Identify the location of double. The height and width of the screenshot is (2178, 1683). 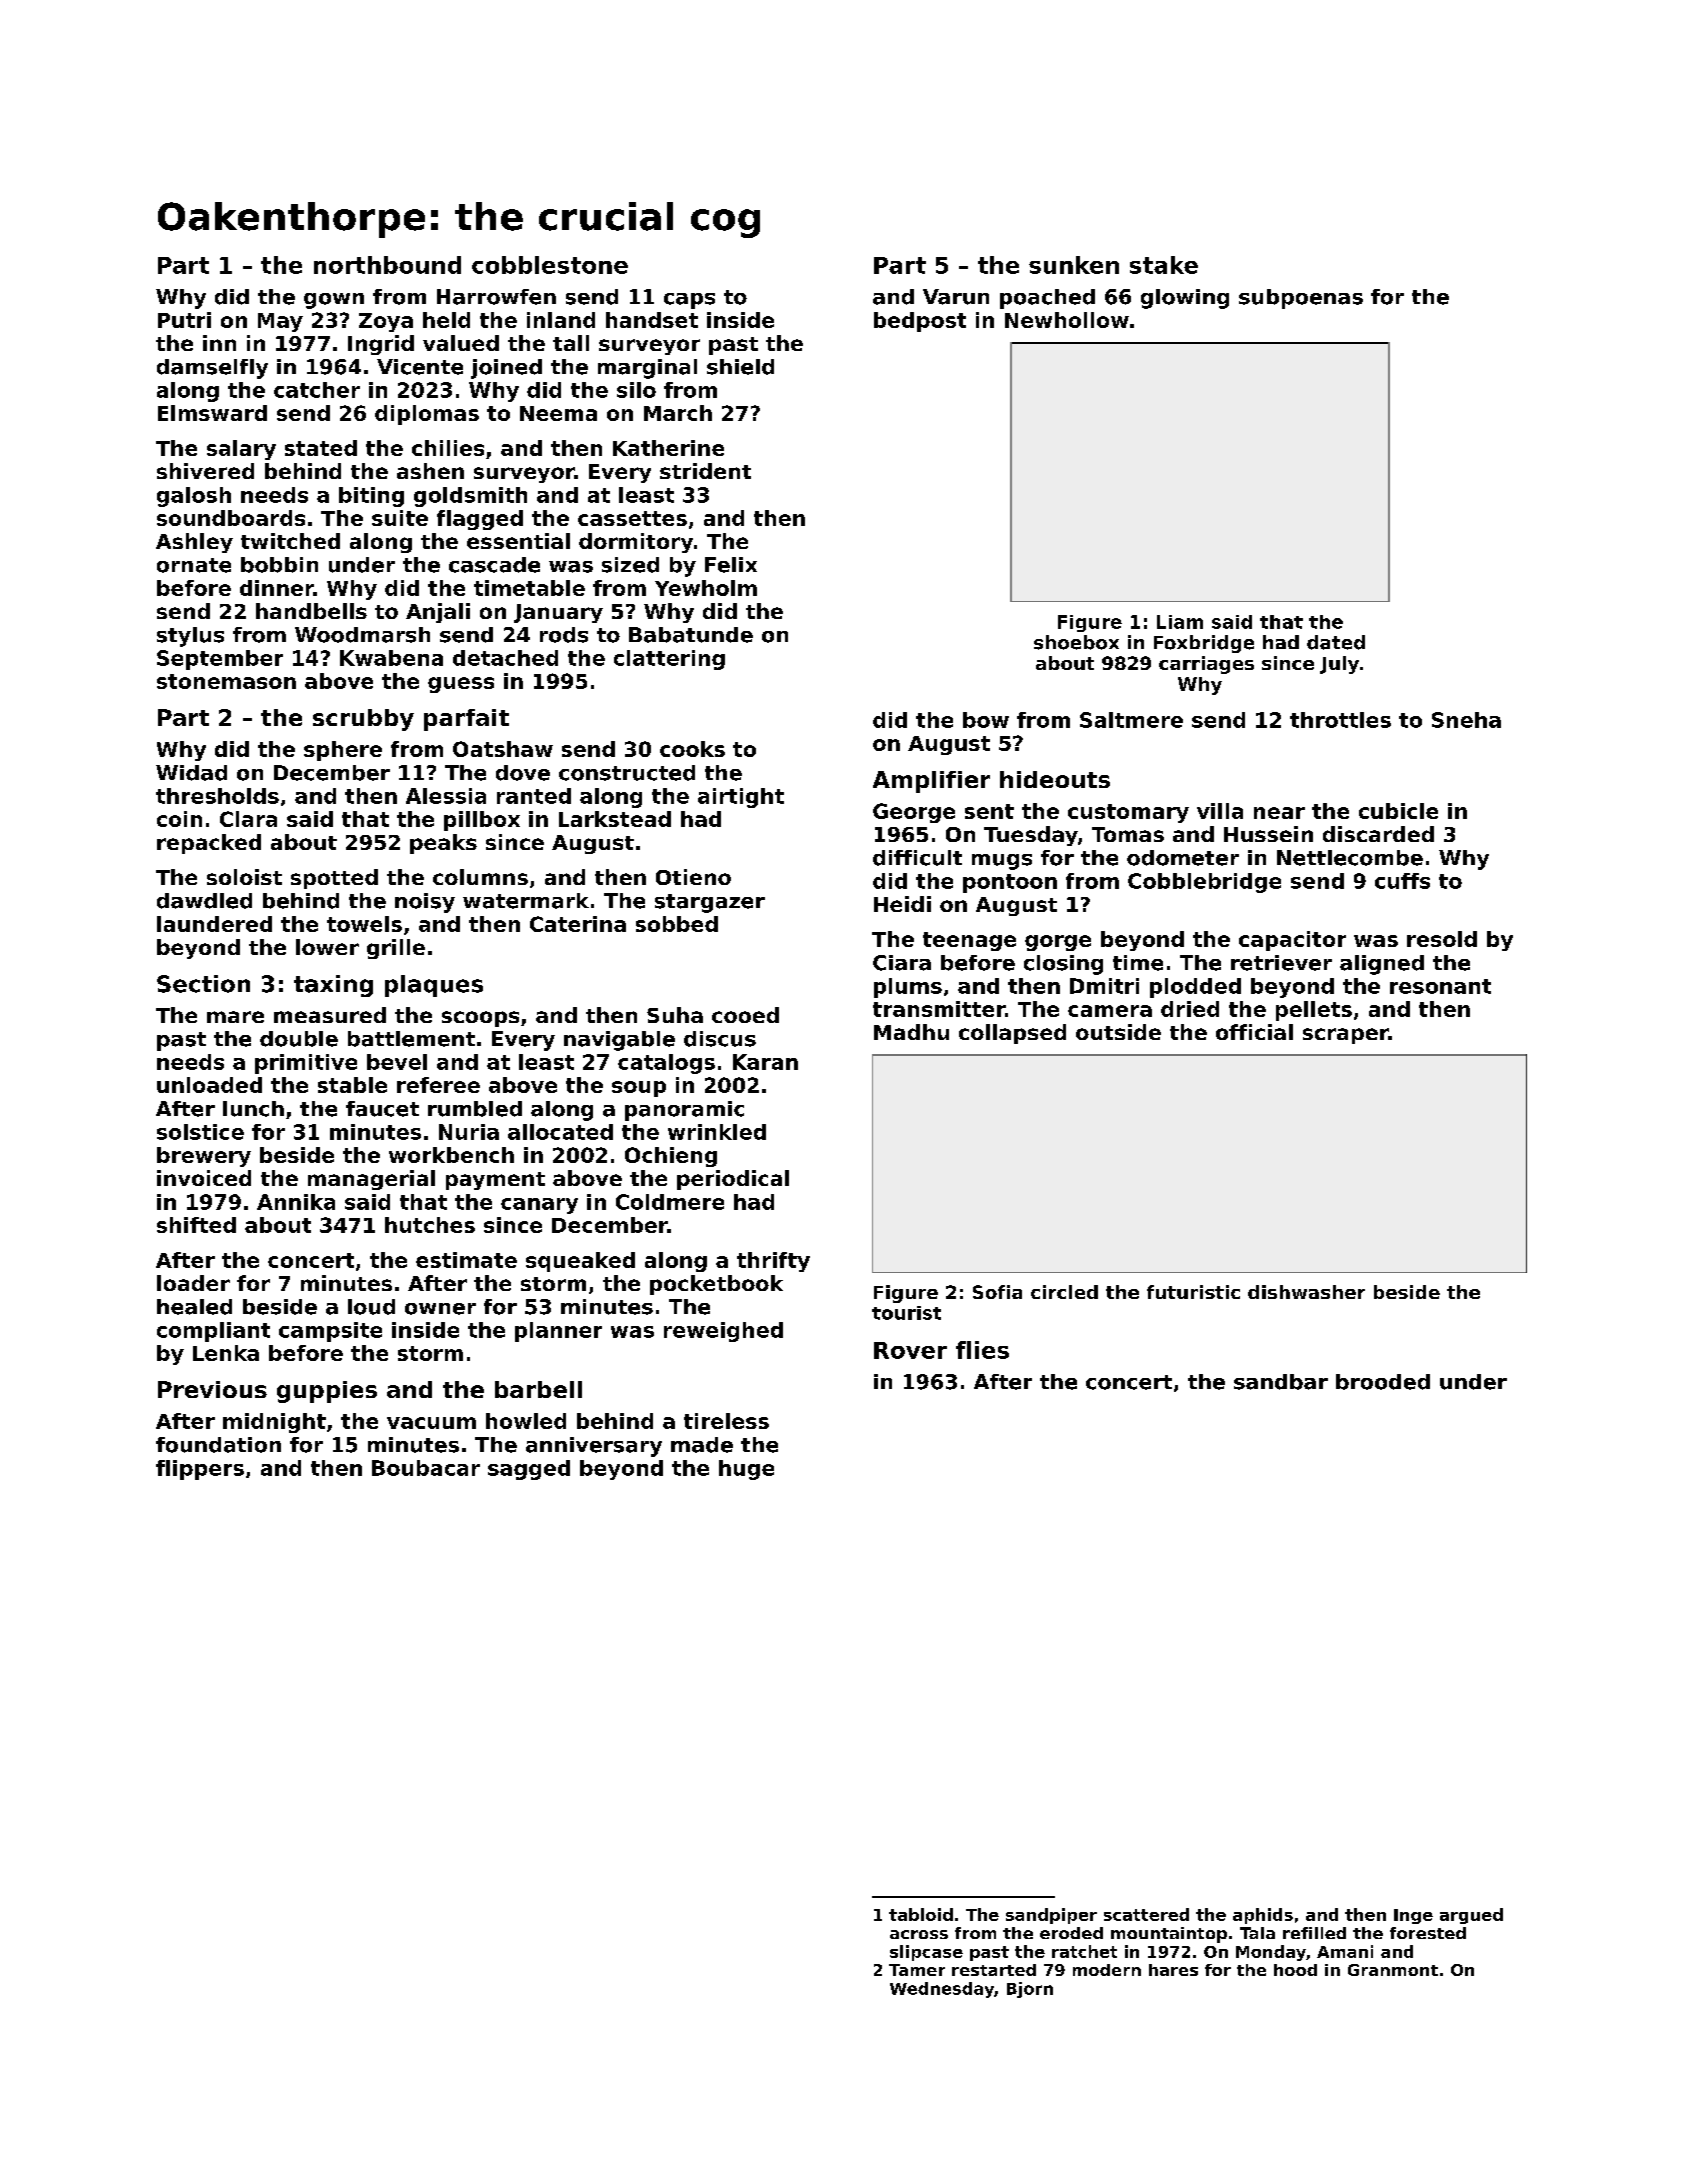
(299, 1039).
